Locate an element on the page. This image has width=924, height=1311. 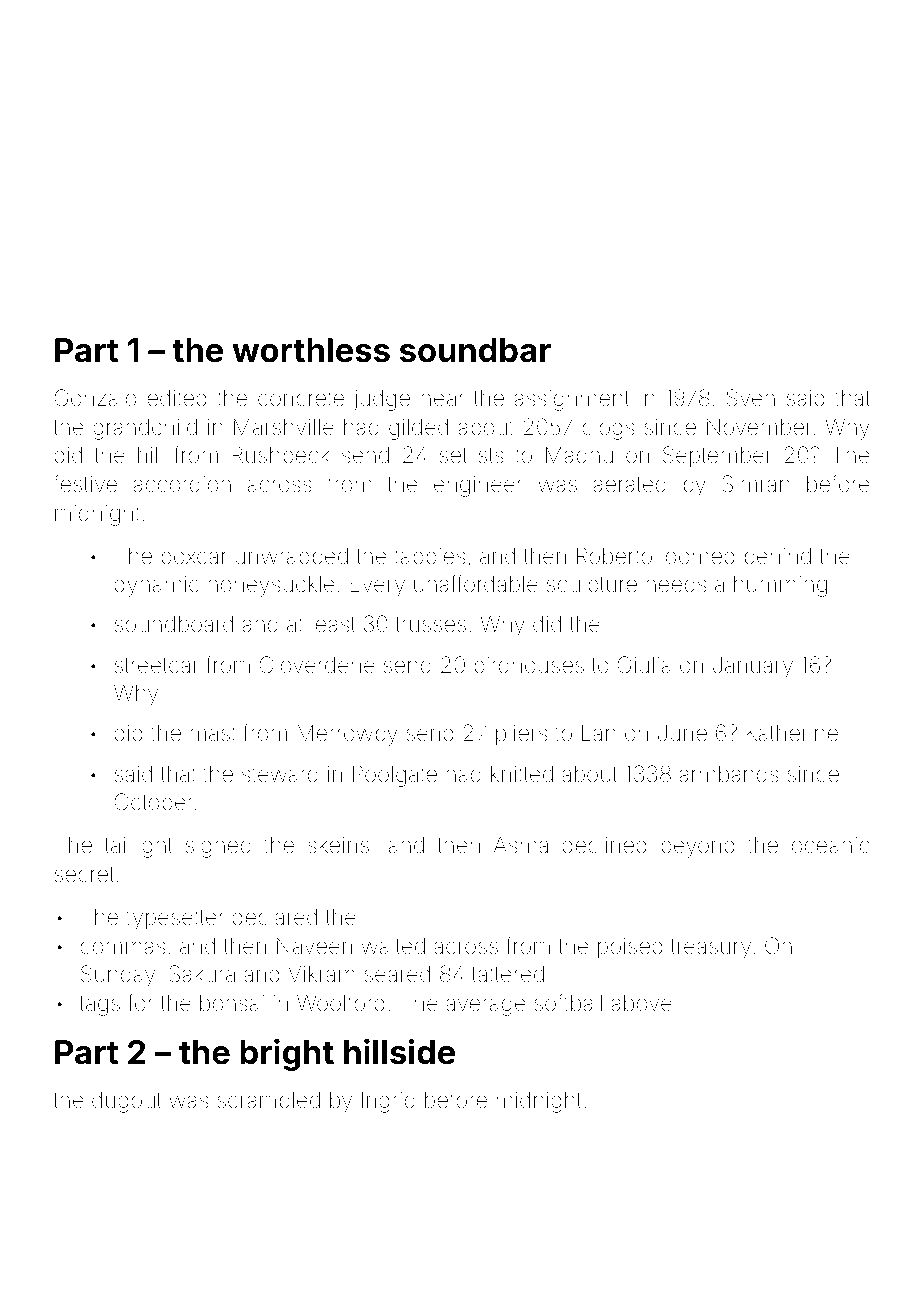
unwrapped is located at coordinates (292, 558).
